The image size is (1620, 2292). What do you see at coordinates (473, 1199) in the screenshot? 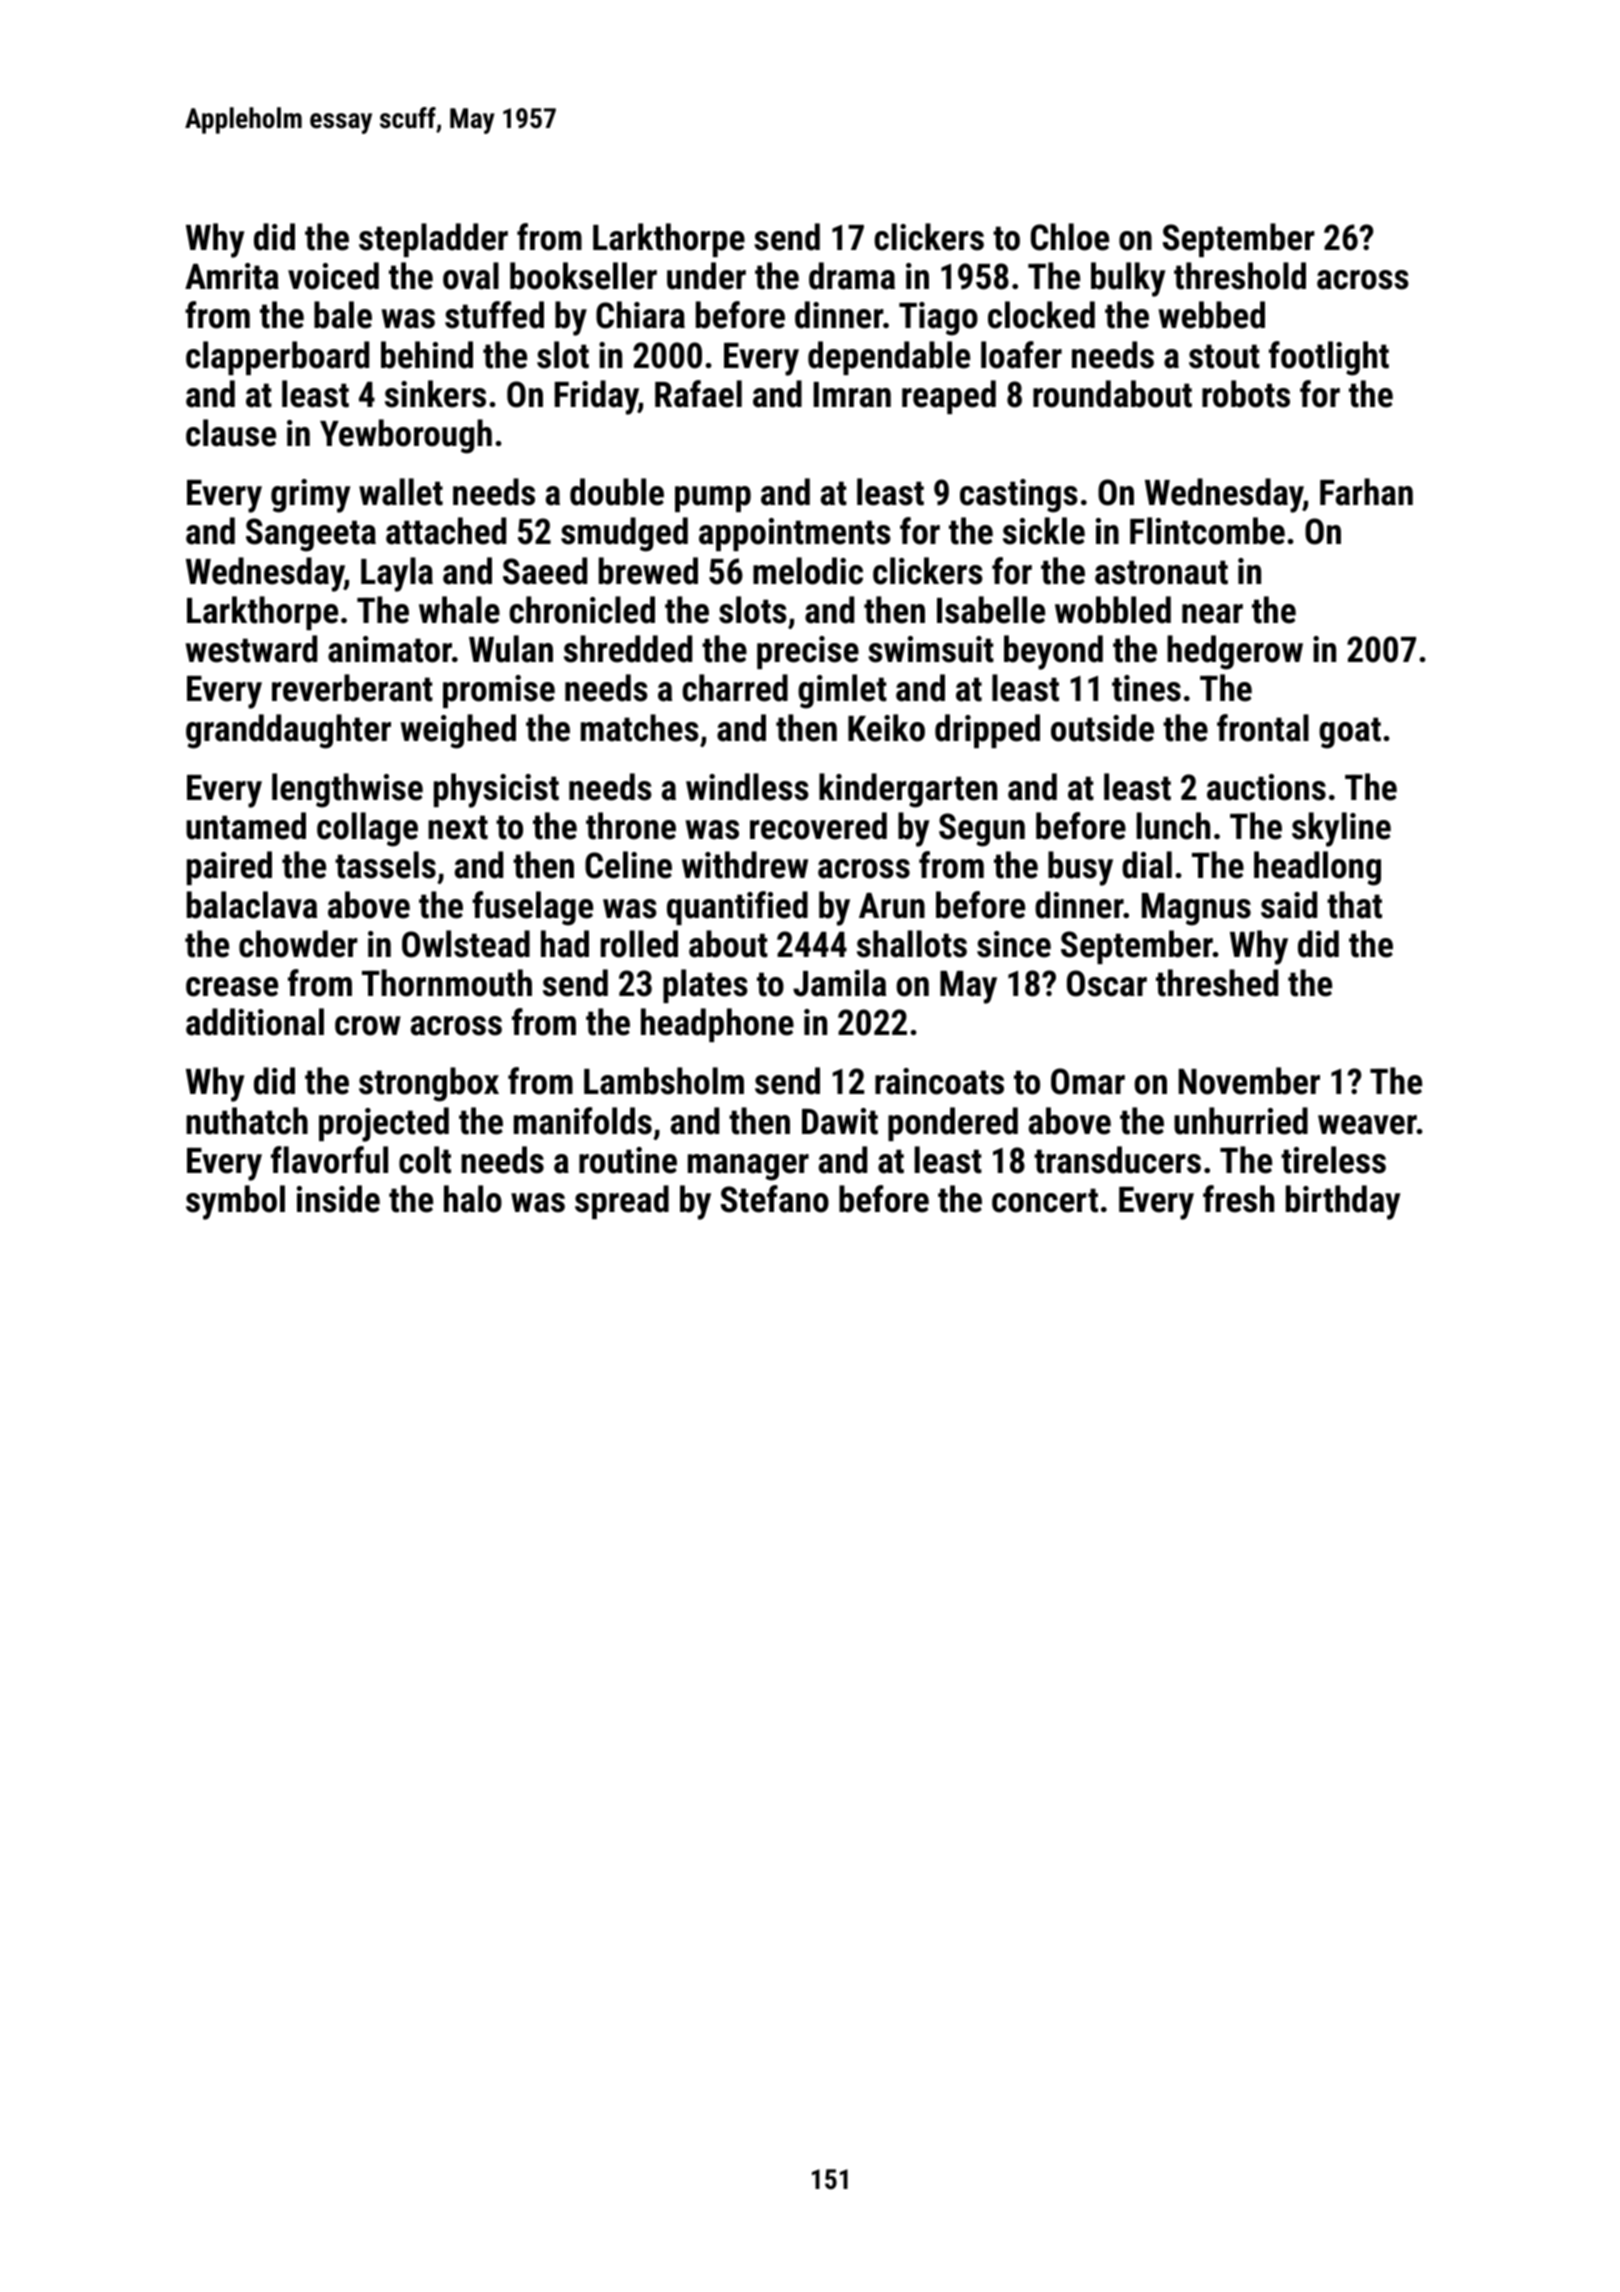
I see `halo` at bounding box center [473, 1199].
